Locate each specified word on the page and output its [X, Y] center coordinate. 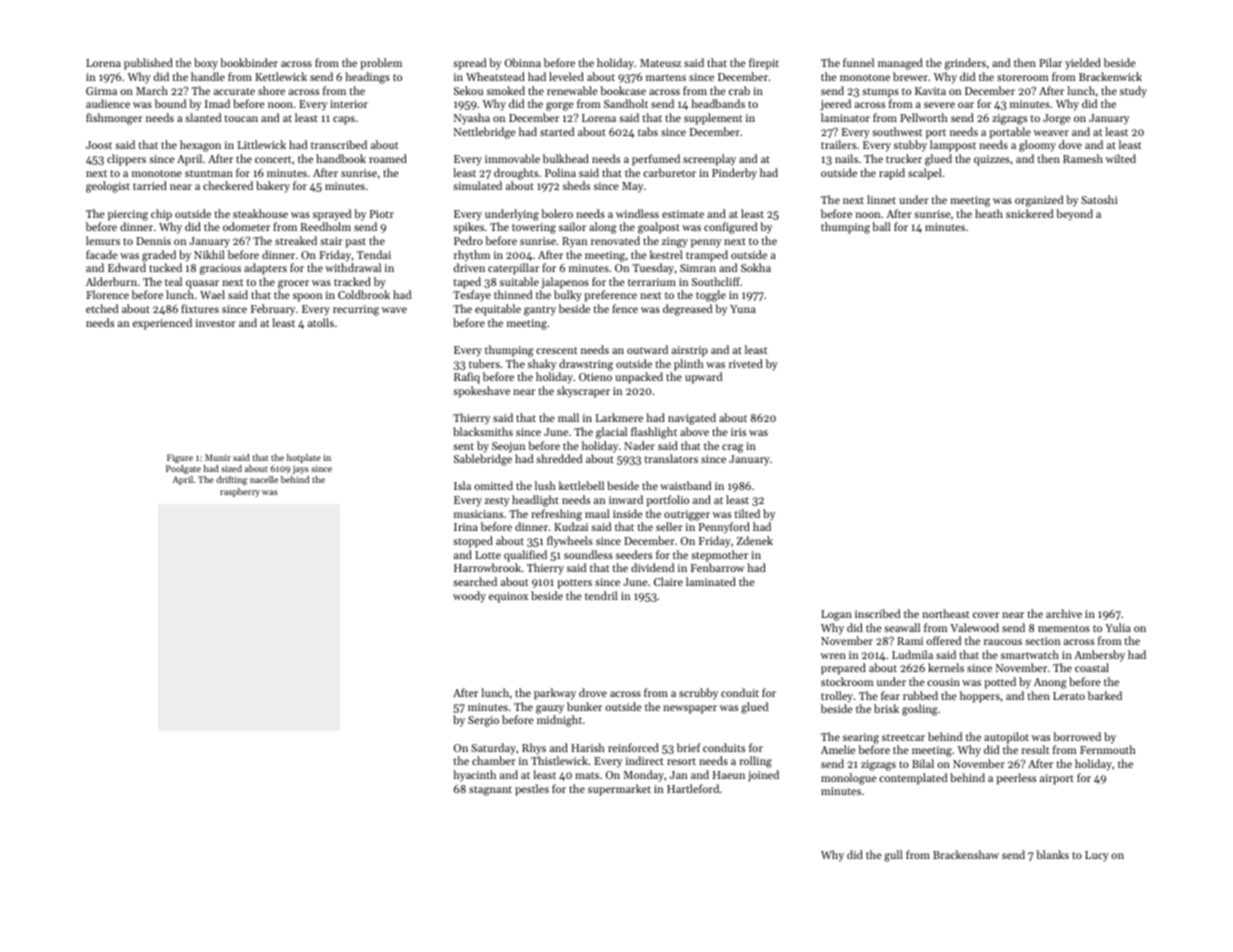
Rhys [534, 749]
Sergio [483, 721]
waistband [685, 485]
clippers [126, 160]
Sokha [756, 267]
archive [1064, 613]
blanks [1052, 854]
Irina [466, 527]
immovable [512, 158]
